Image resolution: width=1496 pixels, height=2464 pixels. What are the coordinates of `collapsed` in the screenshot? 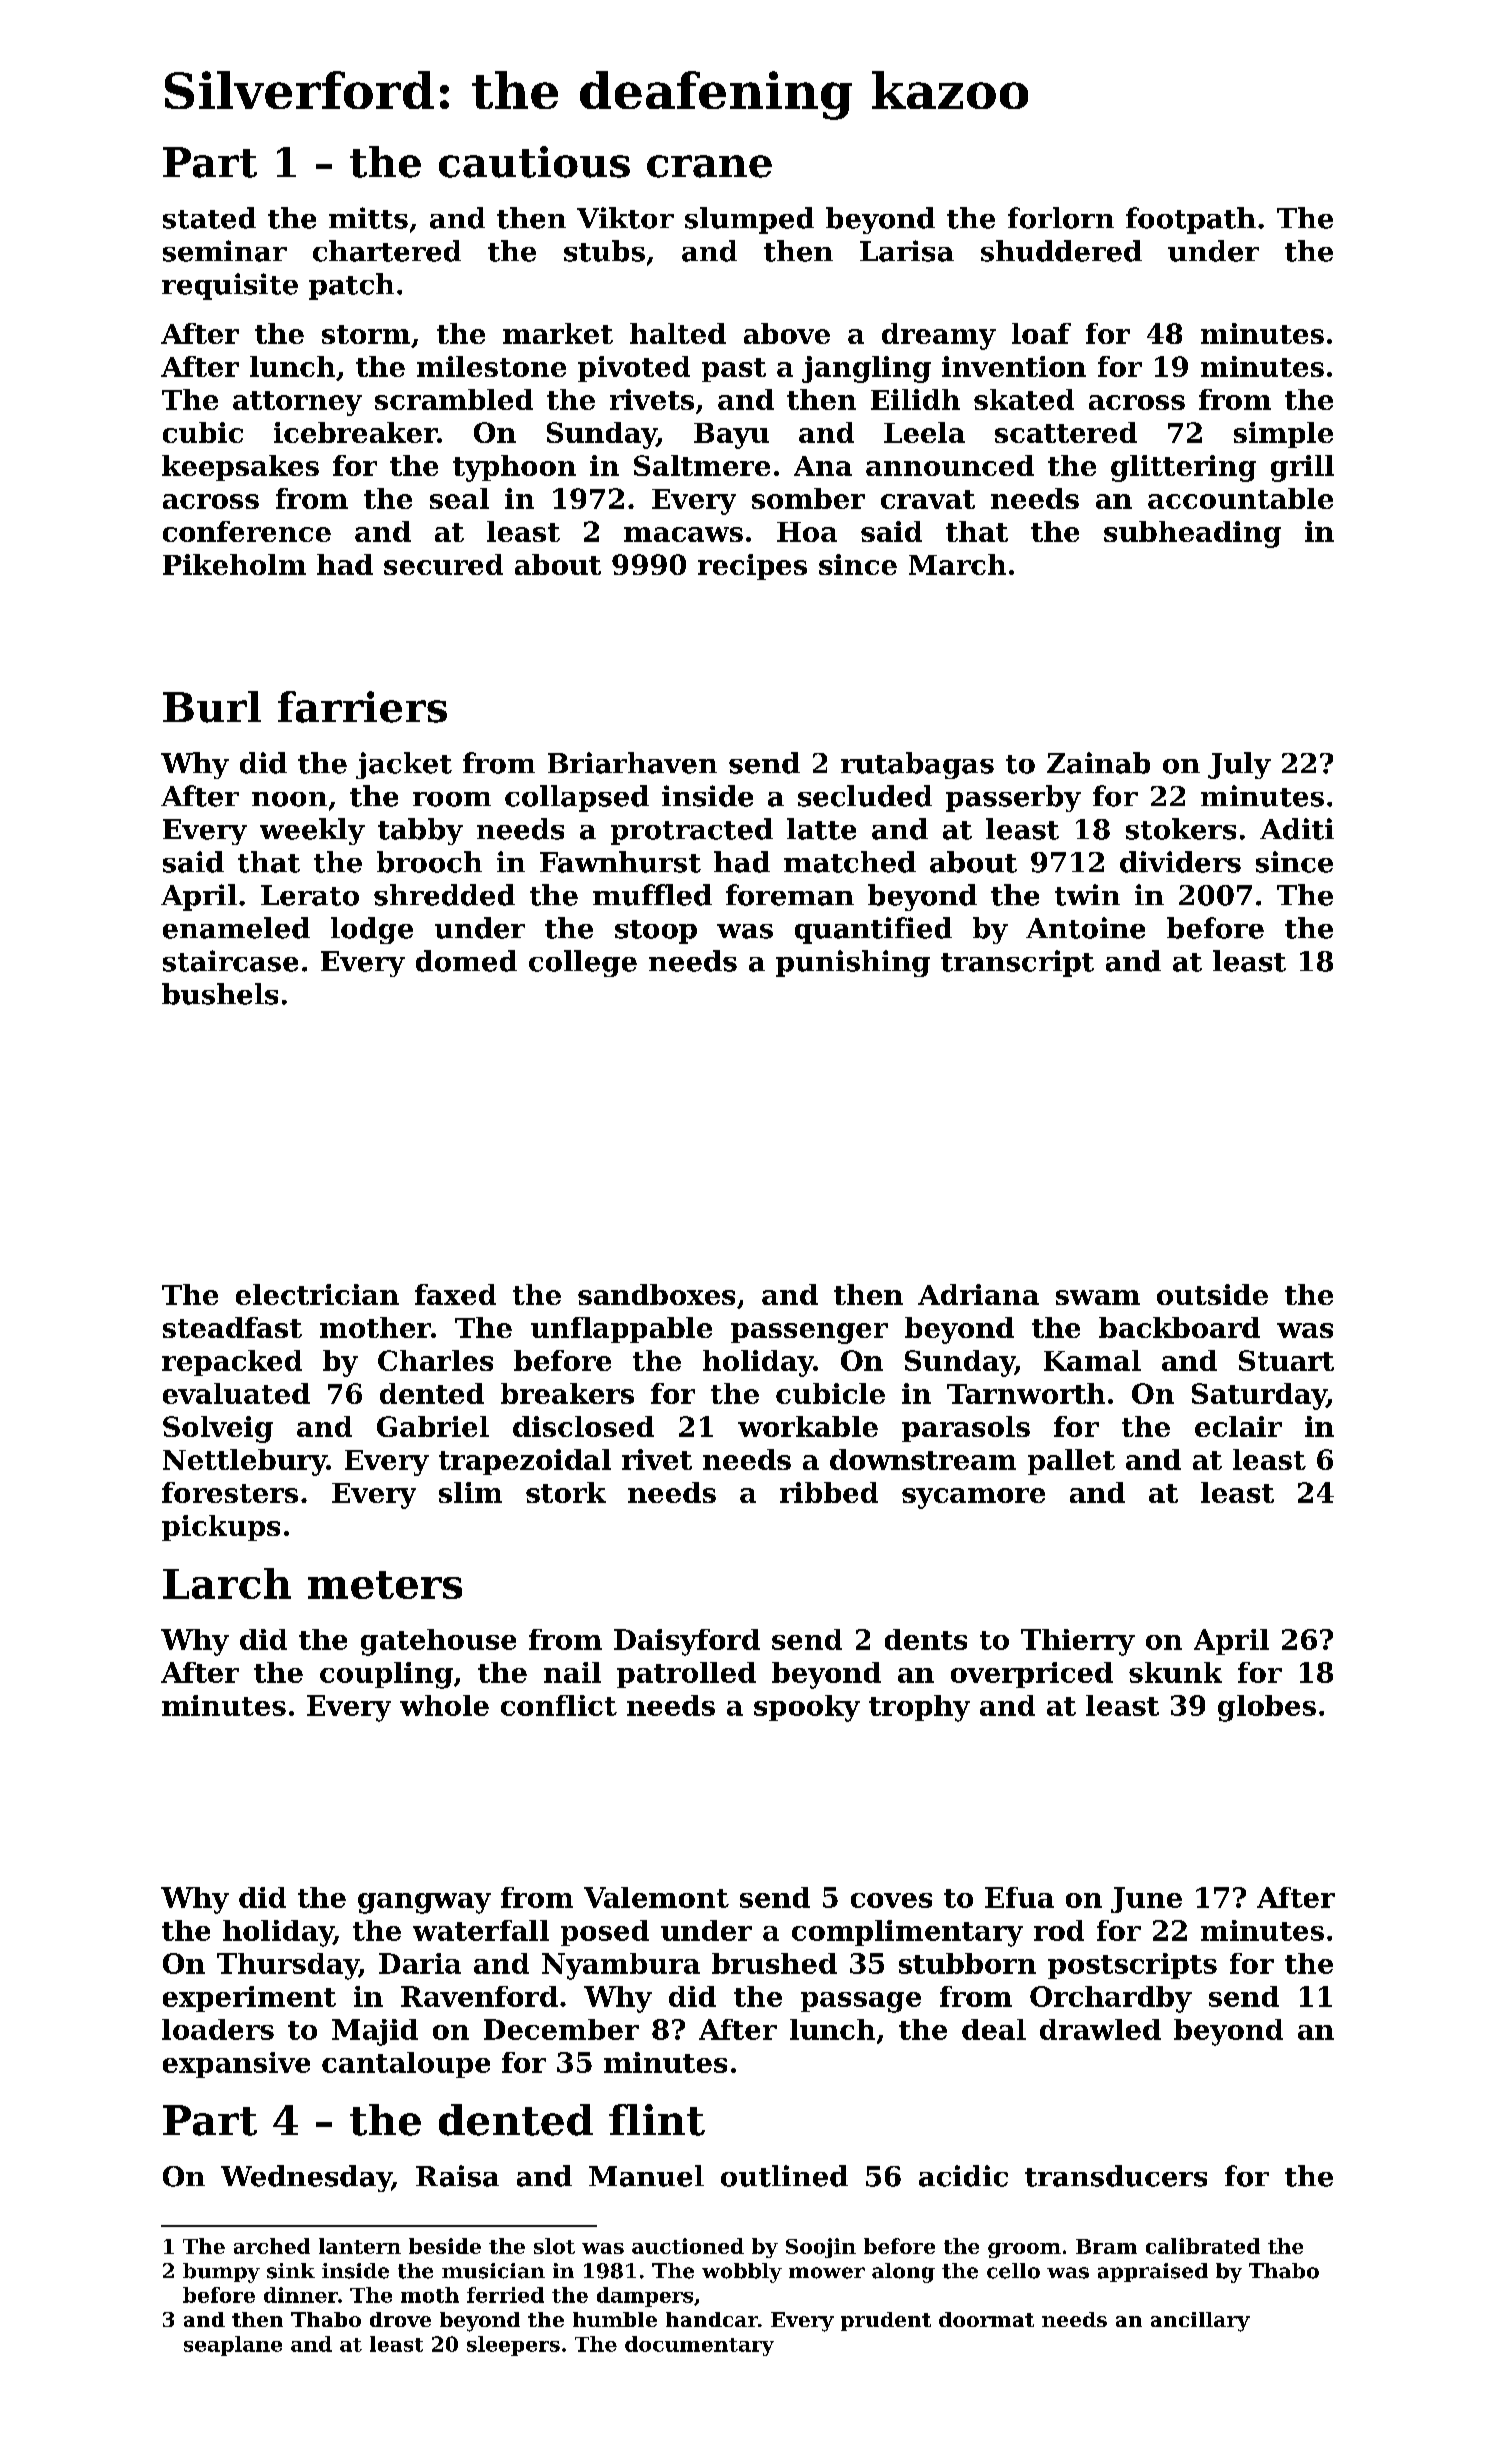 It's located at (577, 798).
